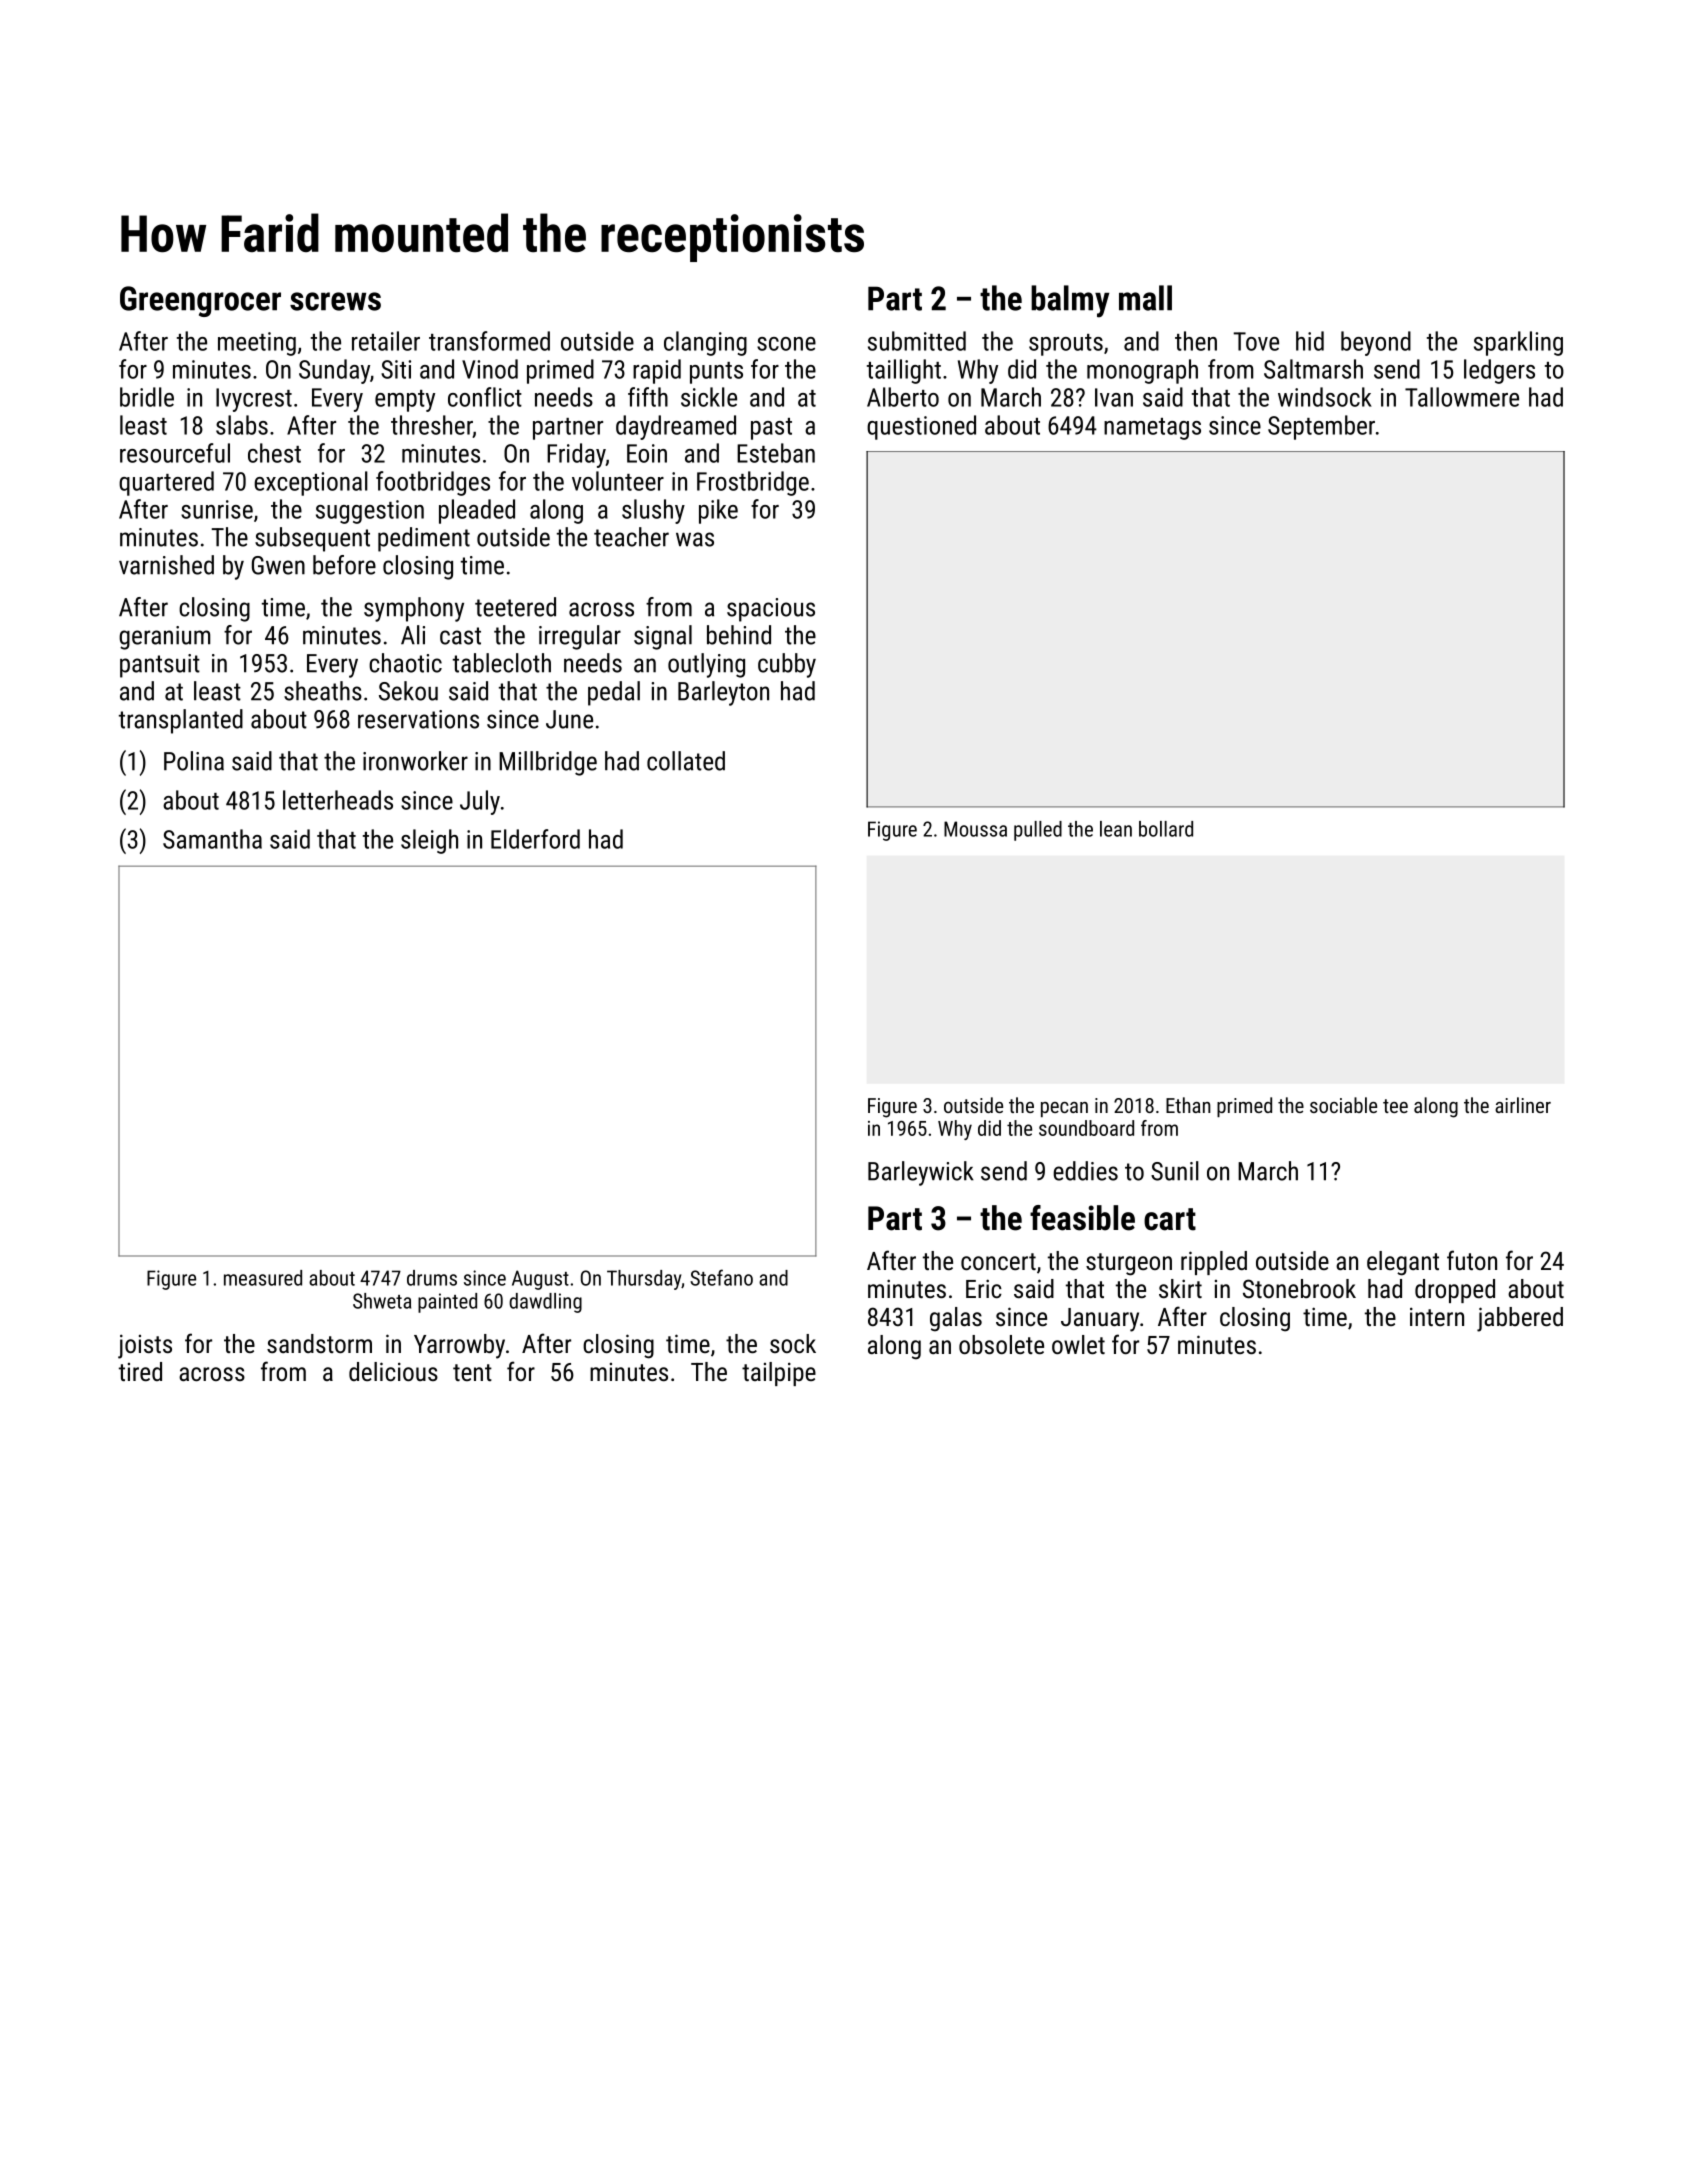  I want to click on September, so click(1321, 427).
